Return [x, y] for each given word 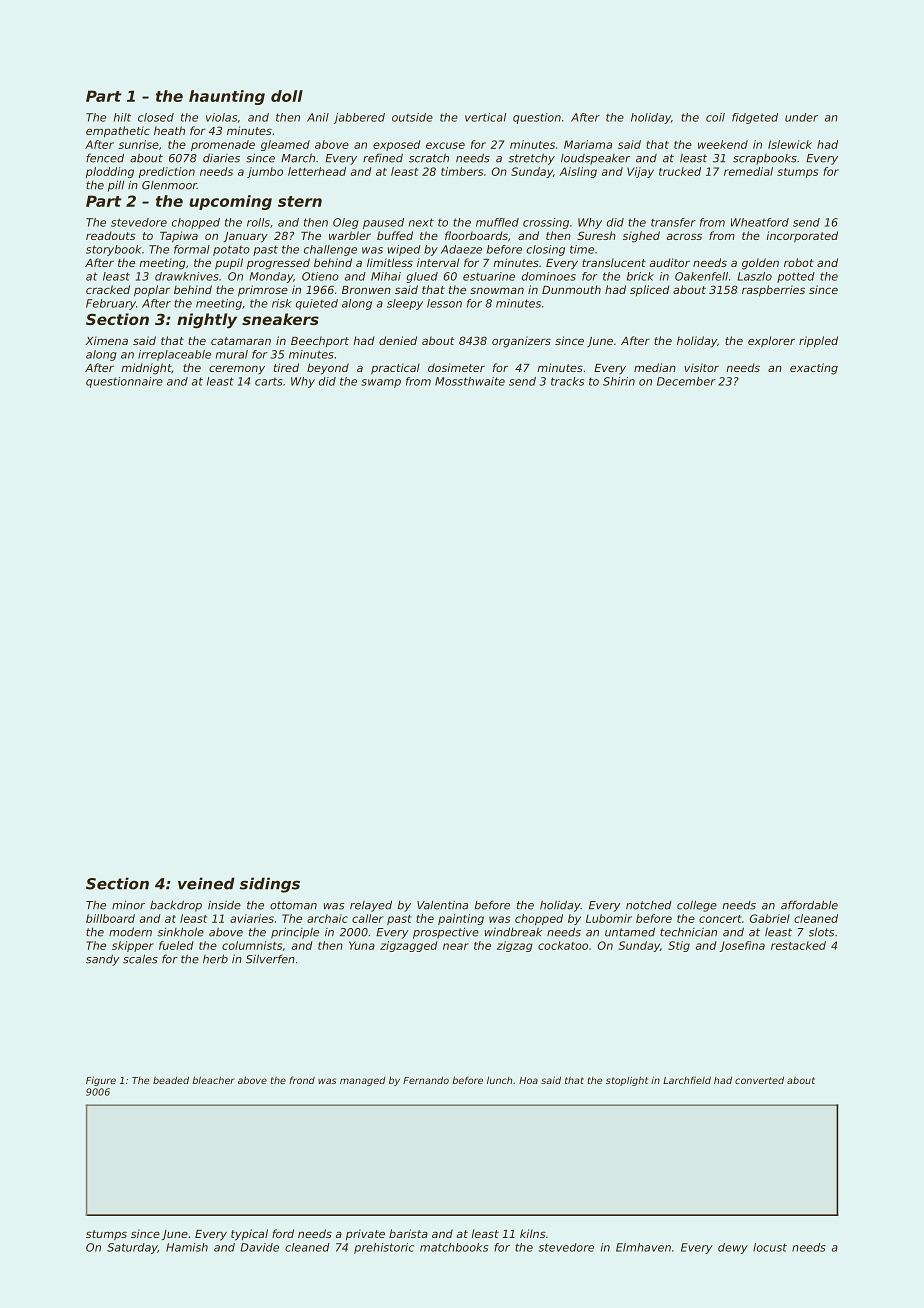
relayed [371, 906]
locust [770, 1247]
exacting [814, 369]
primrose [263, 291]
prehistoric [384, 1248]
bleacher [213, 1080]
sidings [269, 885]
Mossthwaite [470, 381]
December [686, 381]
